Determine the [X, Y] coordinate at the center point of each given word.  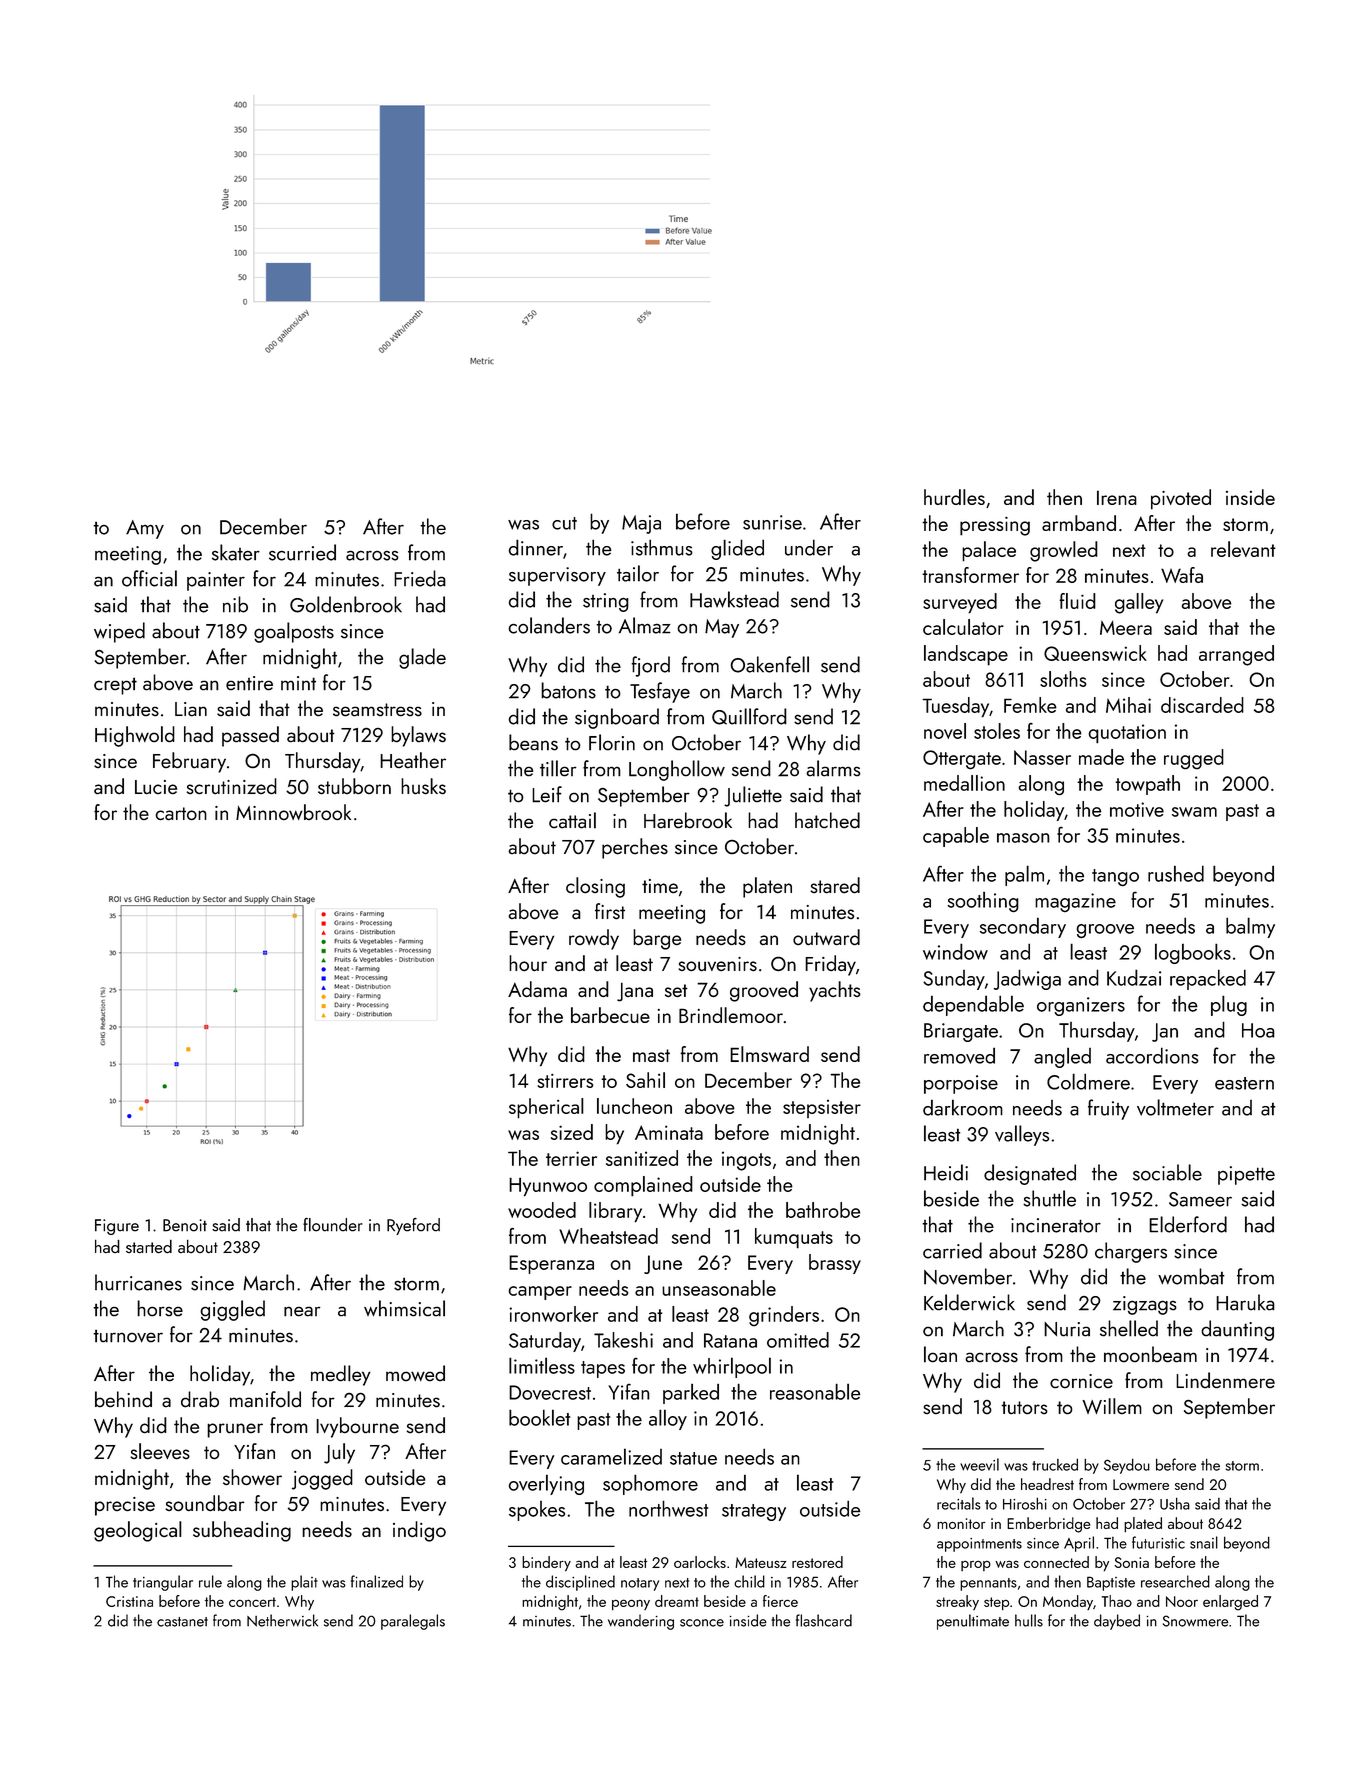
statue [693, 1458]
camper [540, 1293]
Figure [117, 1227]
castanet [182, 1622]
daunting [1237, 1330]
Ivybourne [357, 1427]
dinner [536, 547]
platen [767, 887]
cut [564, 523]
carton [181, 813]
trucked [1055, 1464]
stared [835, 885]
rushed [1176, 873]
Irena [1117, 497]
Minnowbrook [293, 812]
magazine [1075, 902]
